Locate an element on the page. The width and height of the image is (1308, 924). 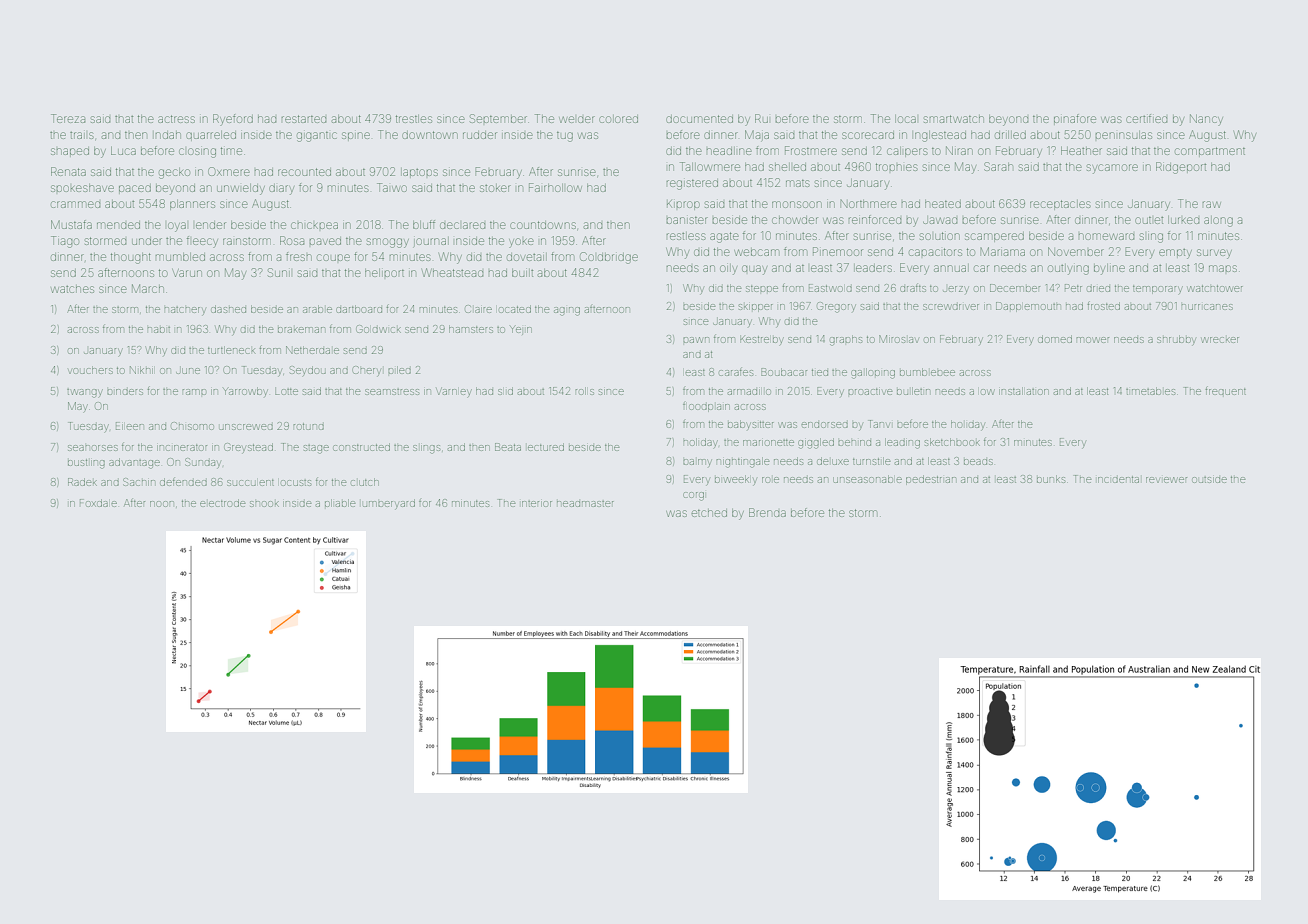
Brenda is located at coordinates (767, 512).
